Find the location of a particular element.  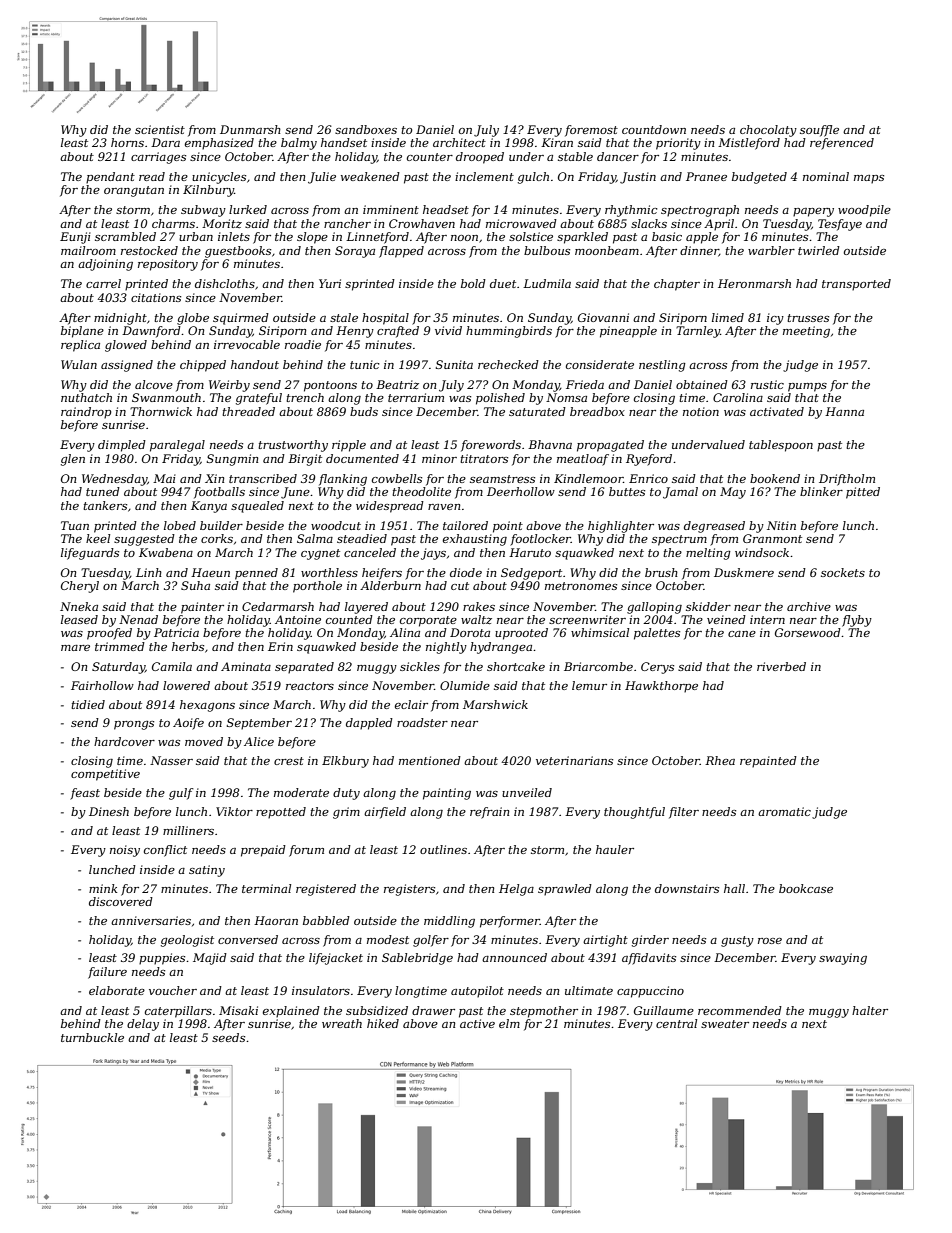

bold is located at coordinates (473, 283).
